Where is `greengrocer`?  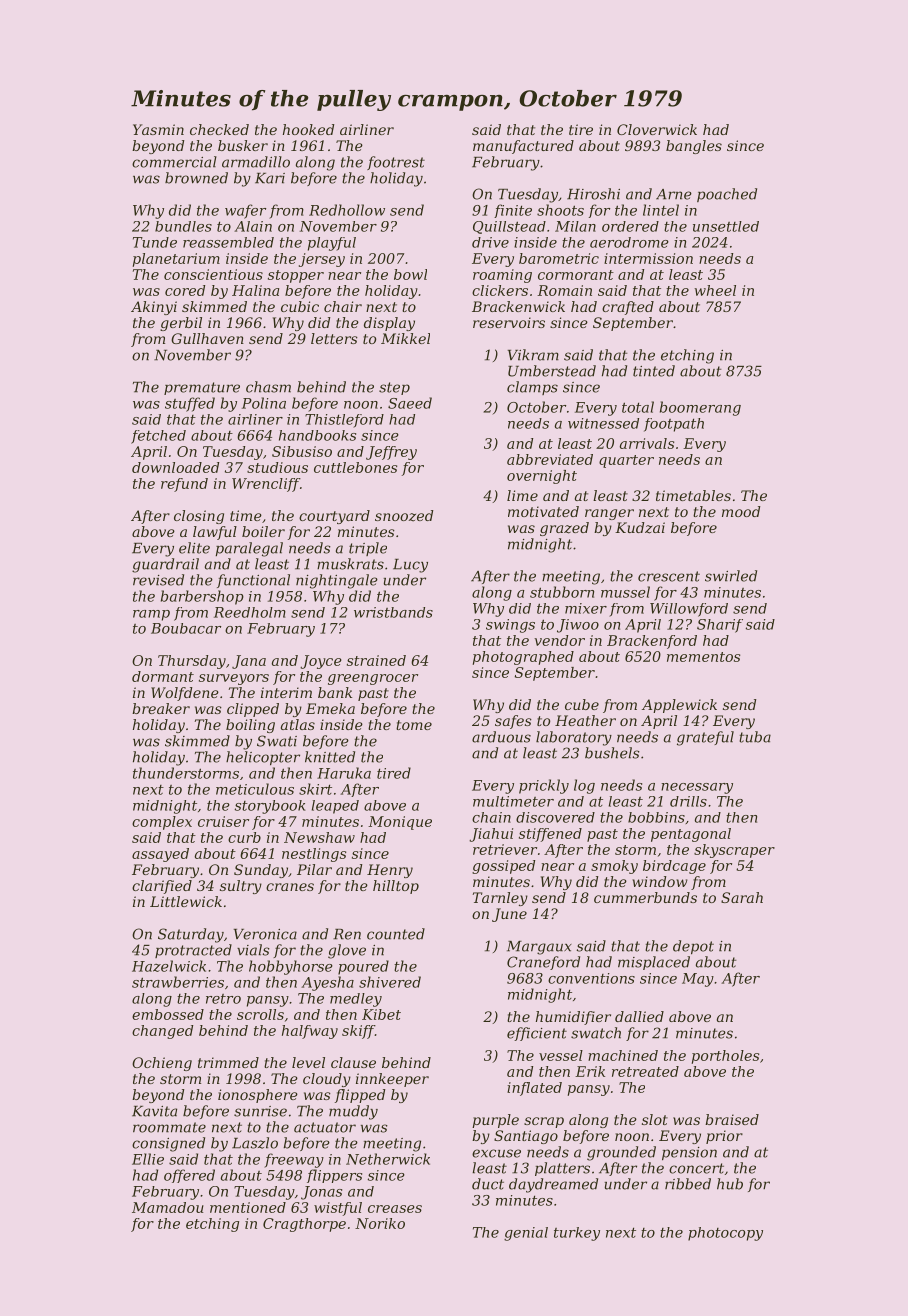 greengrocer is located at coordinates (373, 679).
